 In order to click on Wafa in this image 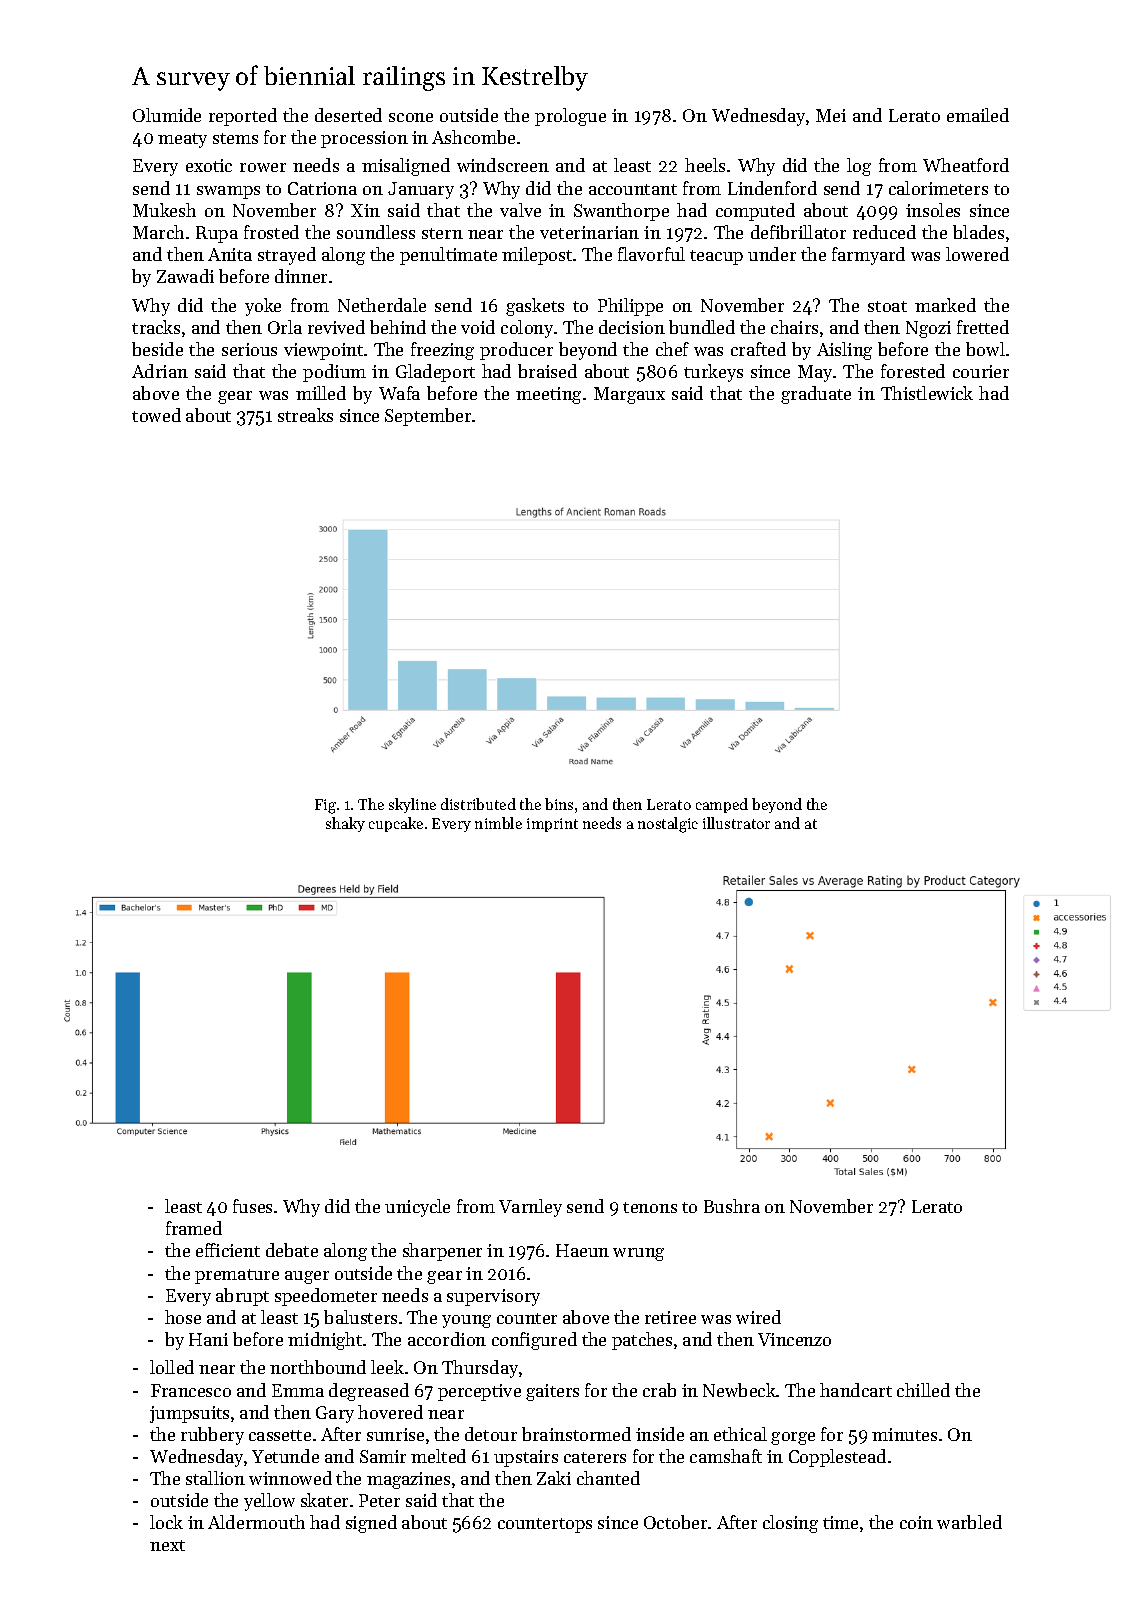, I will do `click(399, 393)`.
